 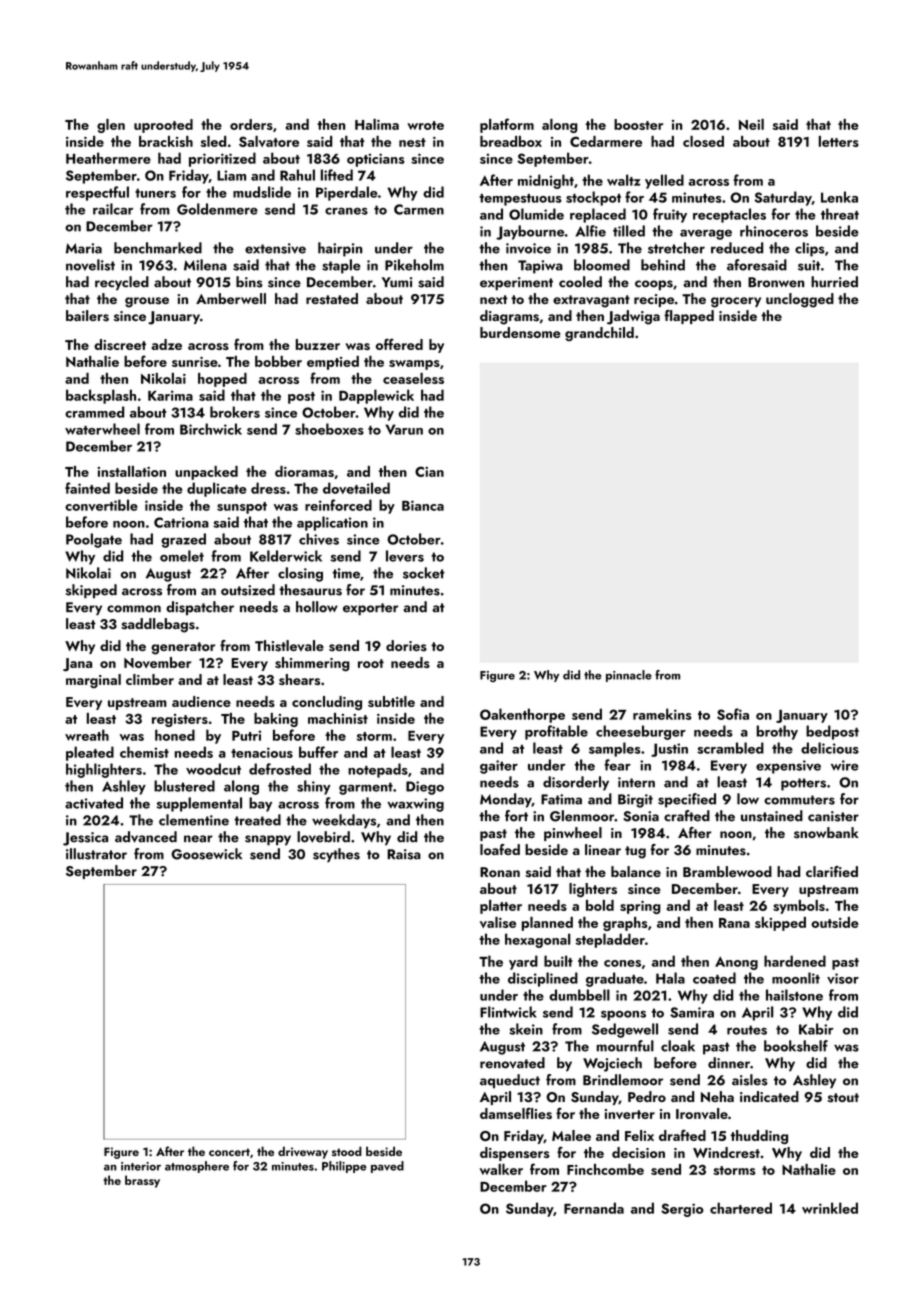 What do you see at coordinates (197, 1167) in the screenshot?
I see `atmosphere` at bounding box center [197, 1167].
